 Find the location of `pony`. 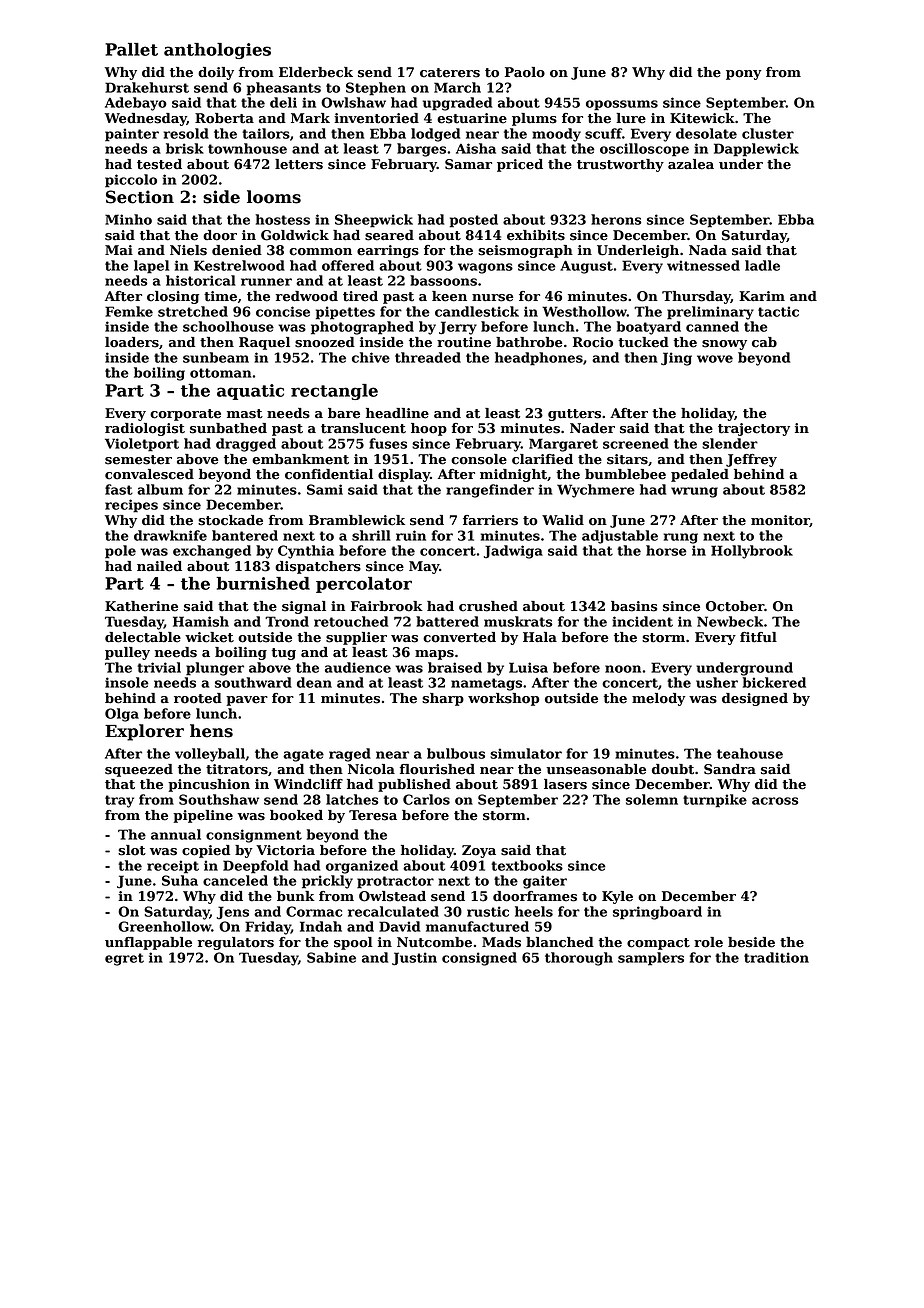

pony is located at coordinates (744, 75).
